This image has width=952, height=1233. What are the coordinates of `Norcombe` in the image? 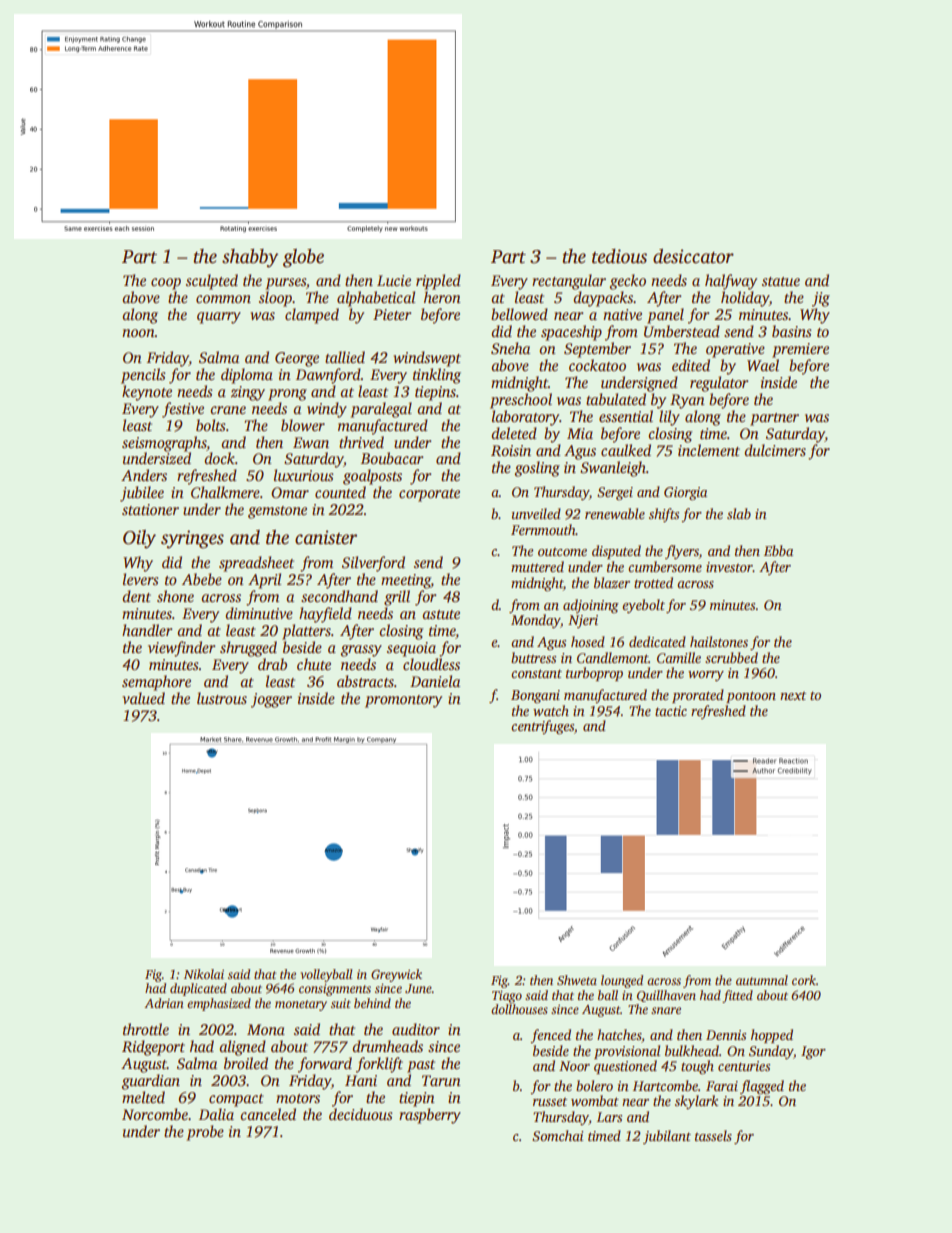 It's located at (155, 1114).
